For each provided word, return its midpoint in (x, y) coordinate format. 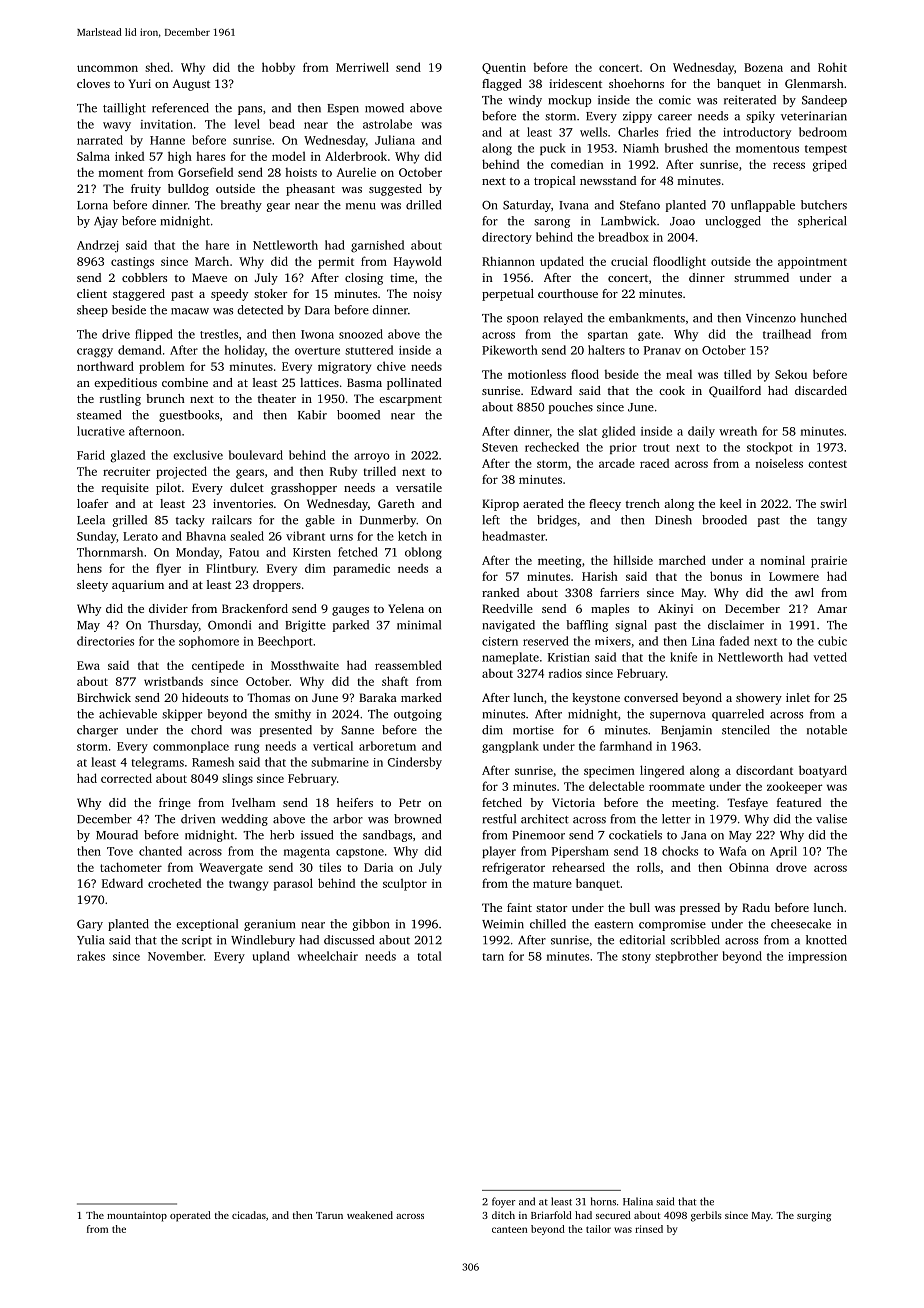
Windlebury (263, 941)
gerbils (706, 1216)
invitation (166, 124)
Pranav (662, 350)
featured (799, 802)
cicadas (249, 1215)
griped (829, 165)
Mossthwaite (305, 665)
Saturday (527, 206)
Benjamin (686, 731)
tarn (493, 957)
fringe (175, 804)
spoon (522, 320)
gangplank (510, 747)
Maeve (209, 277)
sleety (92, 586)
